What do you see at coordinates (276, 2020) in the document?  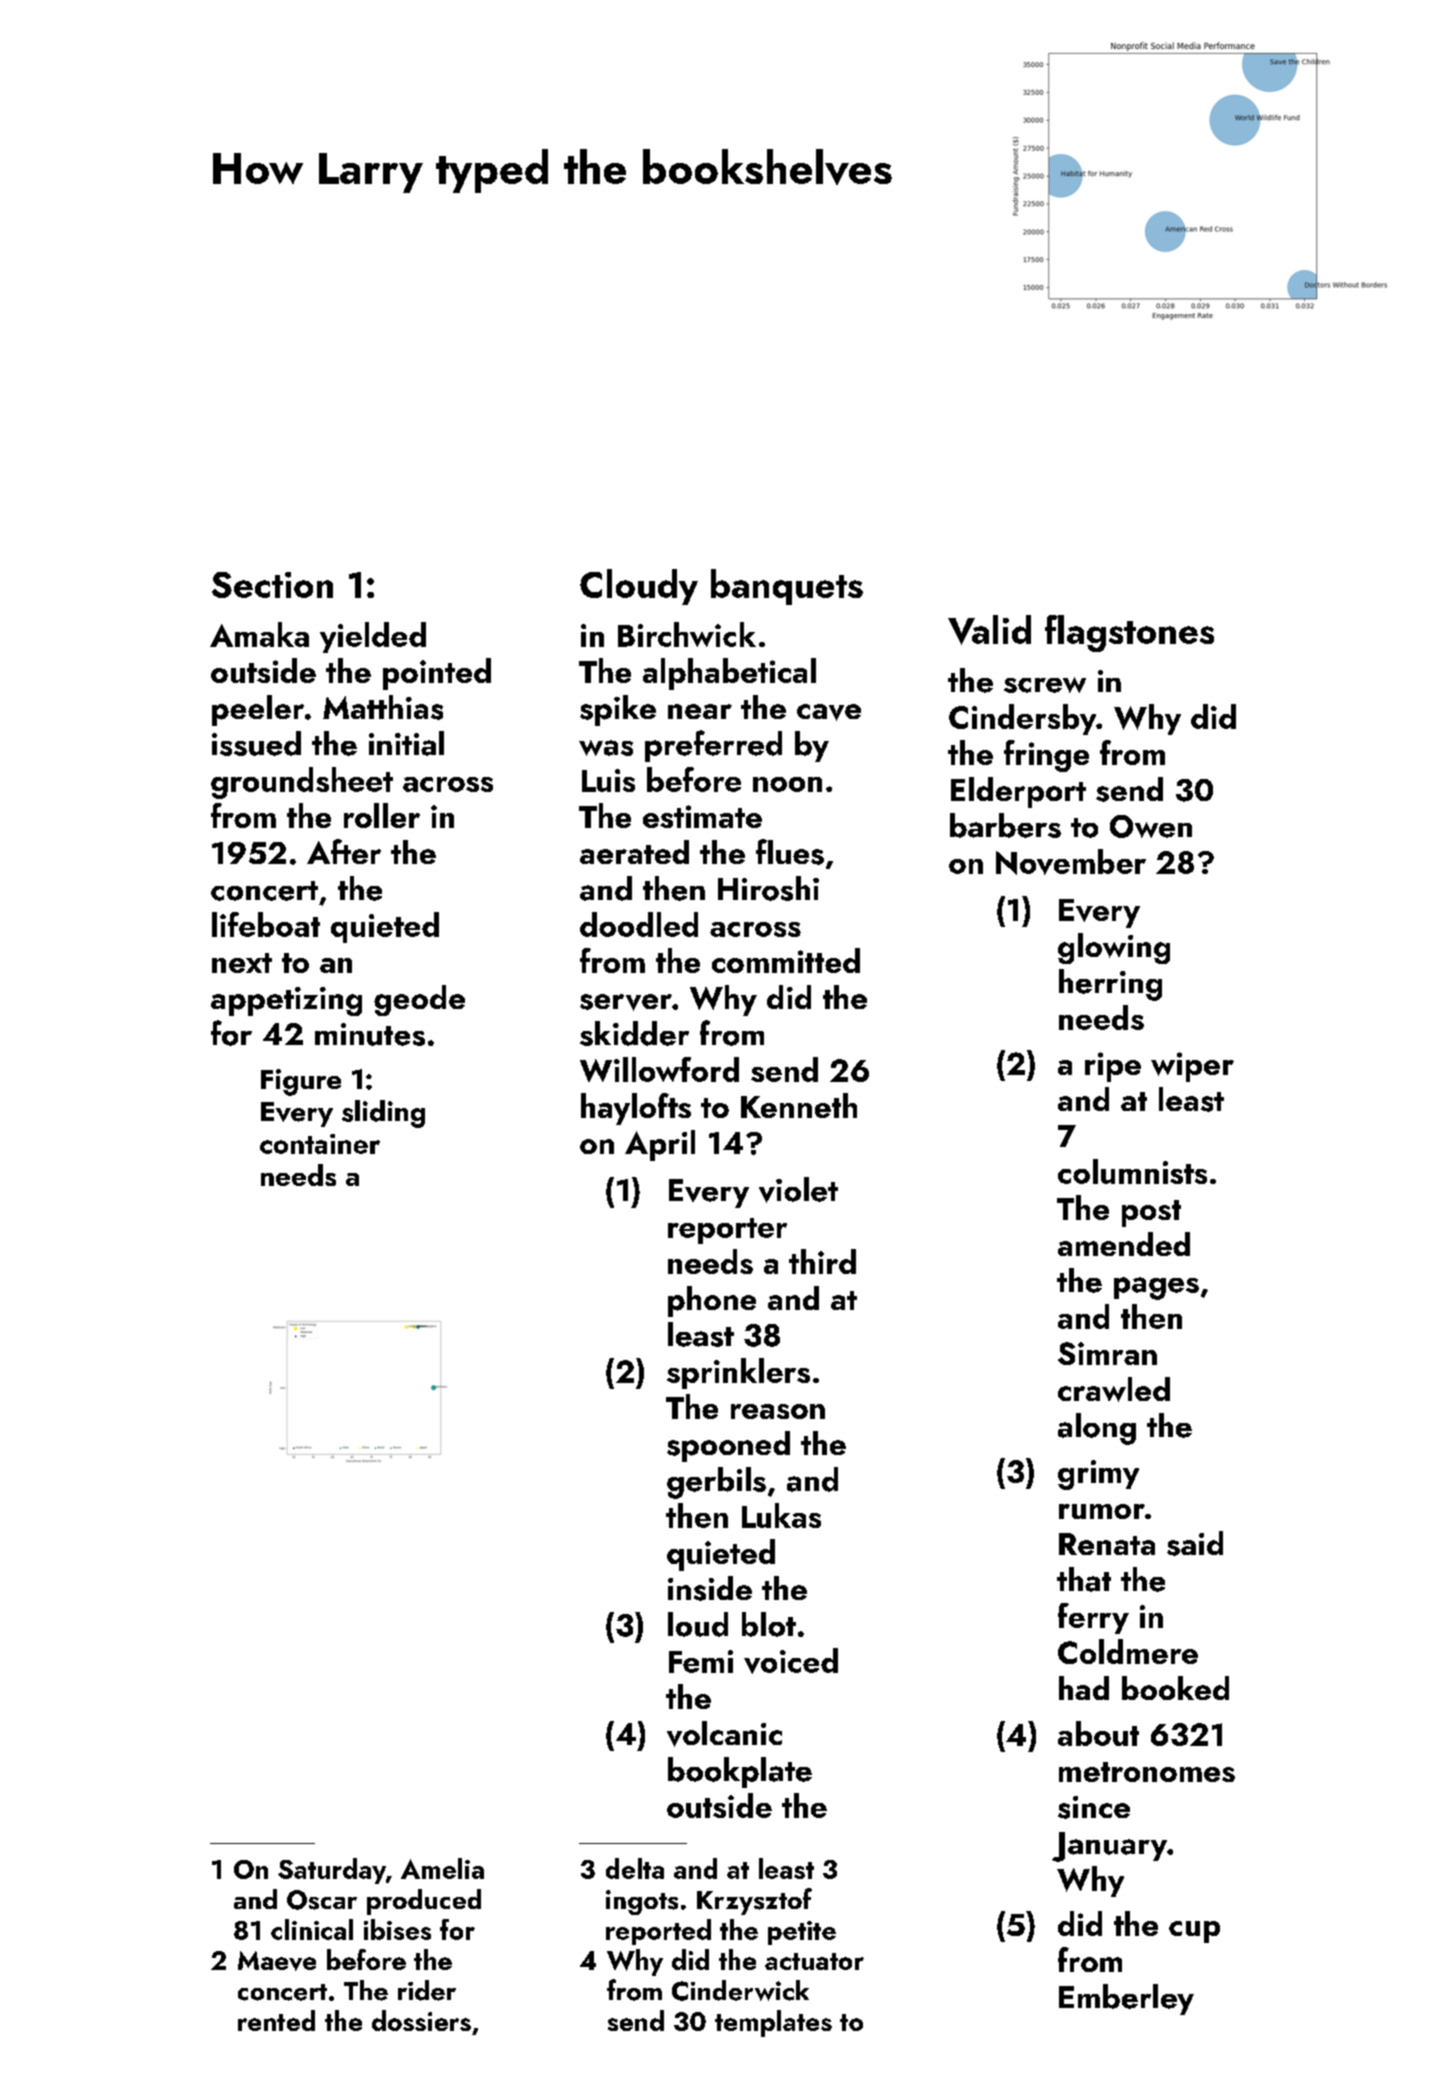 I see `rented` at bounding box center [276, 2020].
